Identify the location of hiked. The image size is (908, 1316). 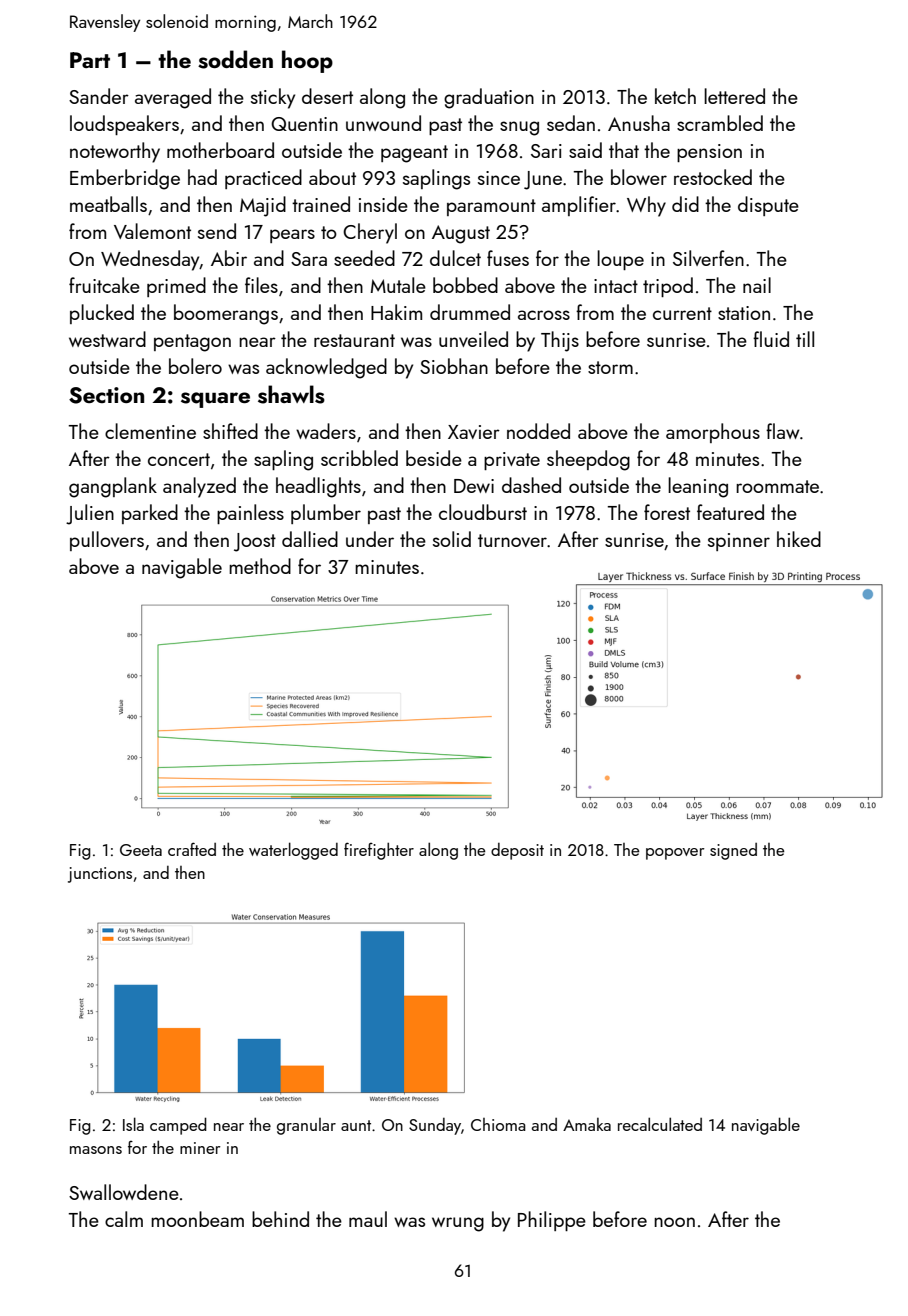
(799, 539).
